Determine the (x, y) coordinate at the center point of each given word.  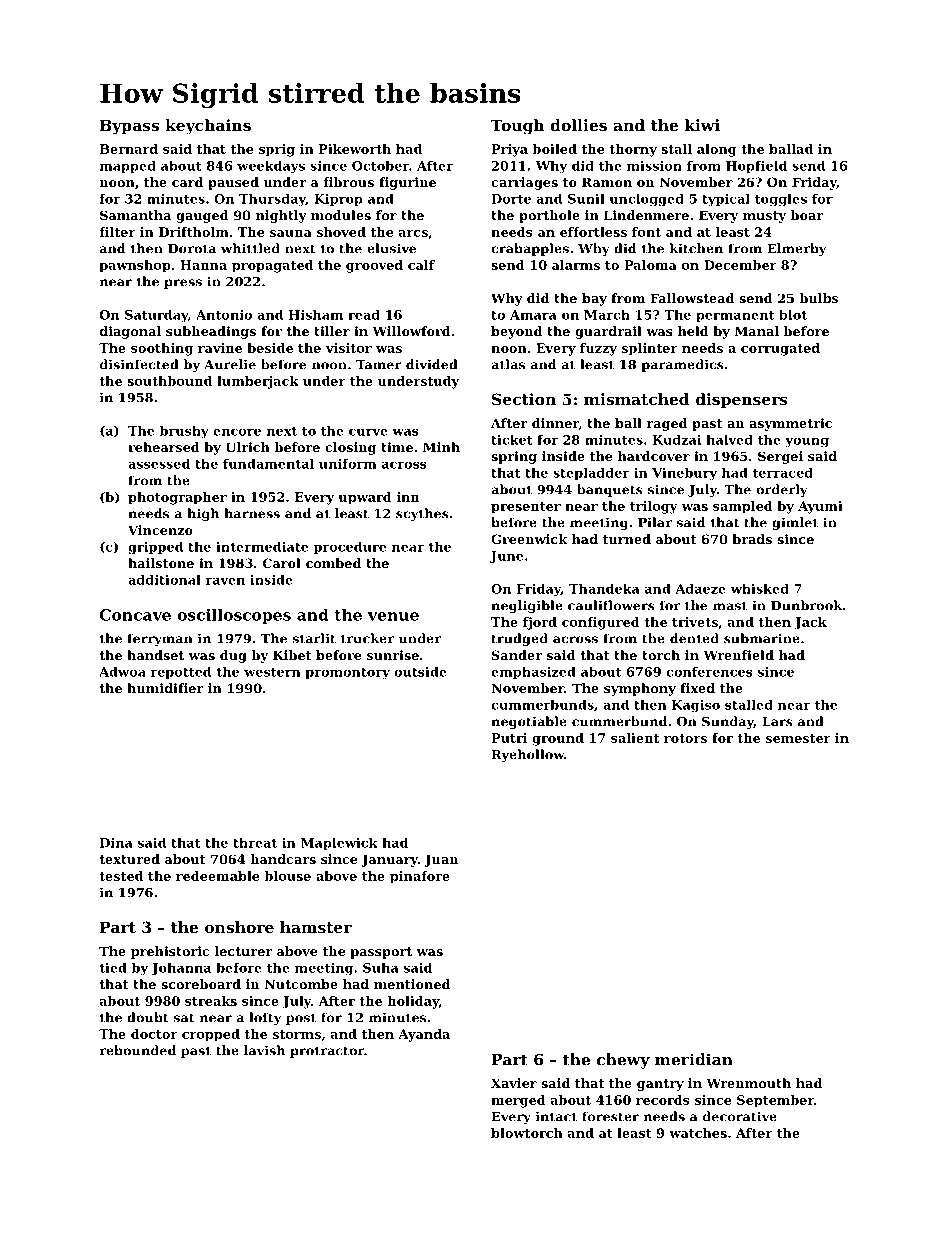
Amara (533, 315)
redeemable (217, 876)
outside (420, 671)
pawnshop (135, 266)
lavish (264, 1050)
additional (164, 580)
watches (698, 1133)
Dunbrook (806, 605)
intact (556, 1116)
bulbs (819, 298)
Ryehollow (527, 755)
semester (798, 738)
